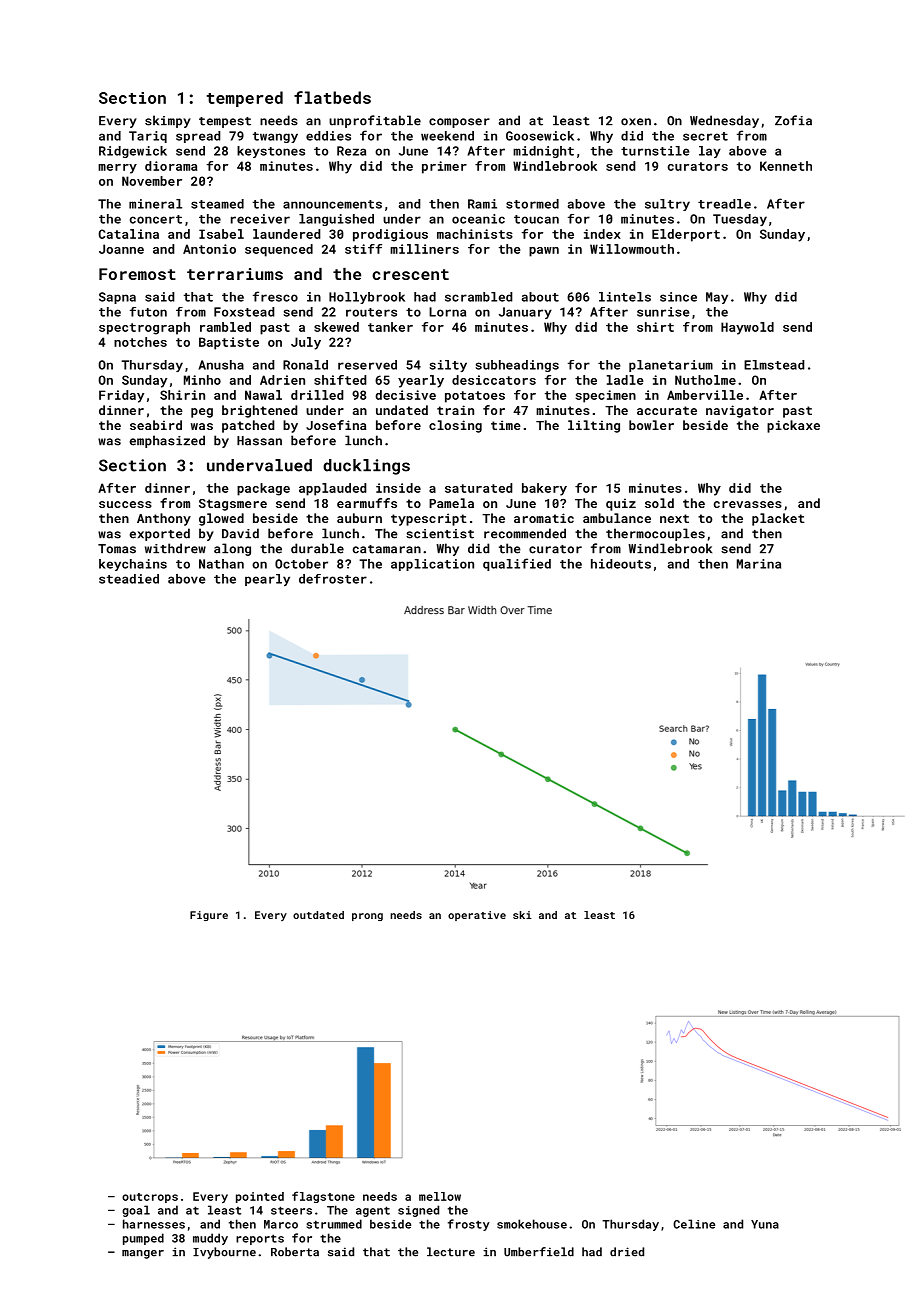  What do you see at coordinates (168, 121) in the screenshot?
I see `skimpy` at bounding box center [168, 121].
